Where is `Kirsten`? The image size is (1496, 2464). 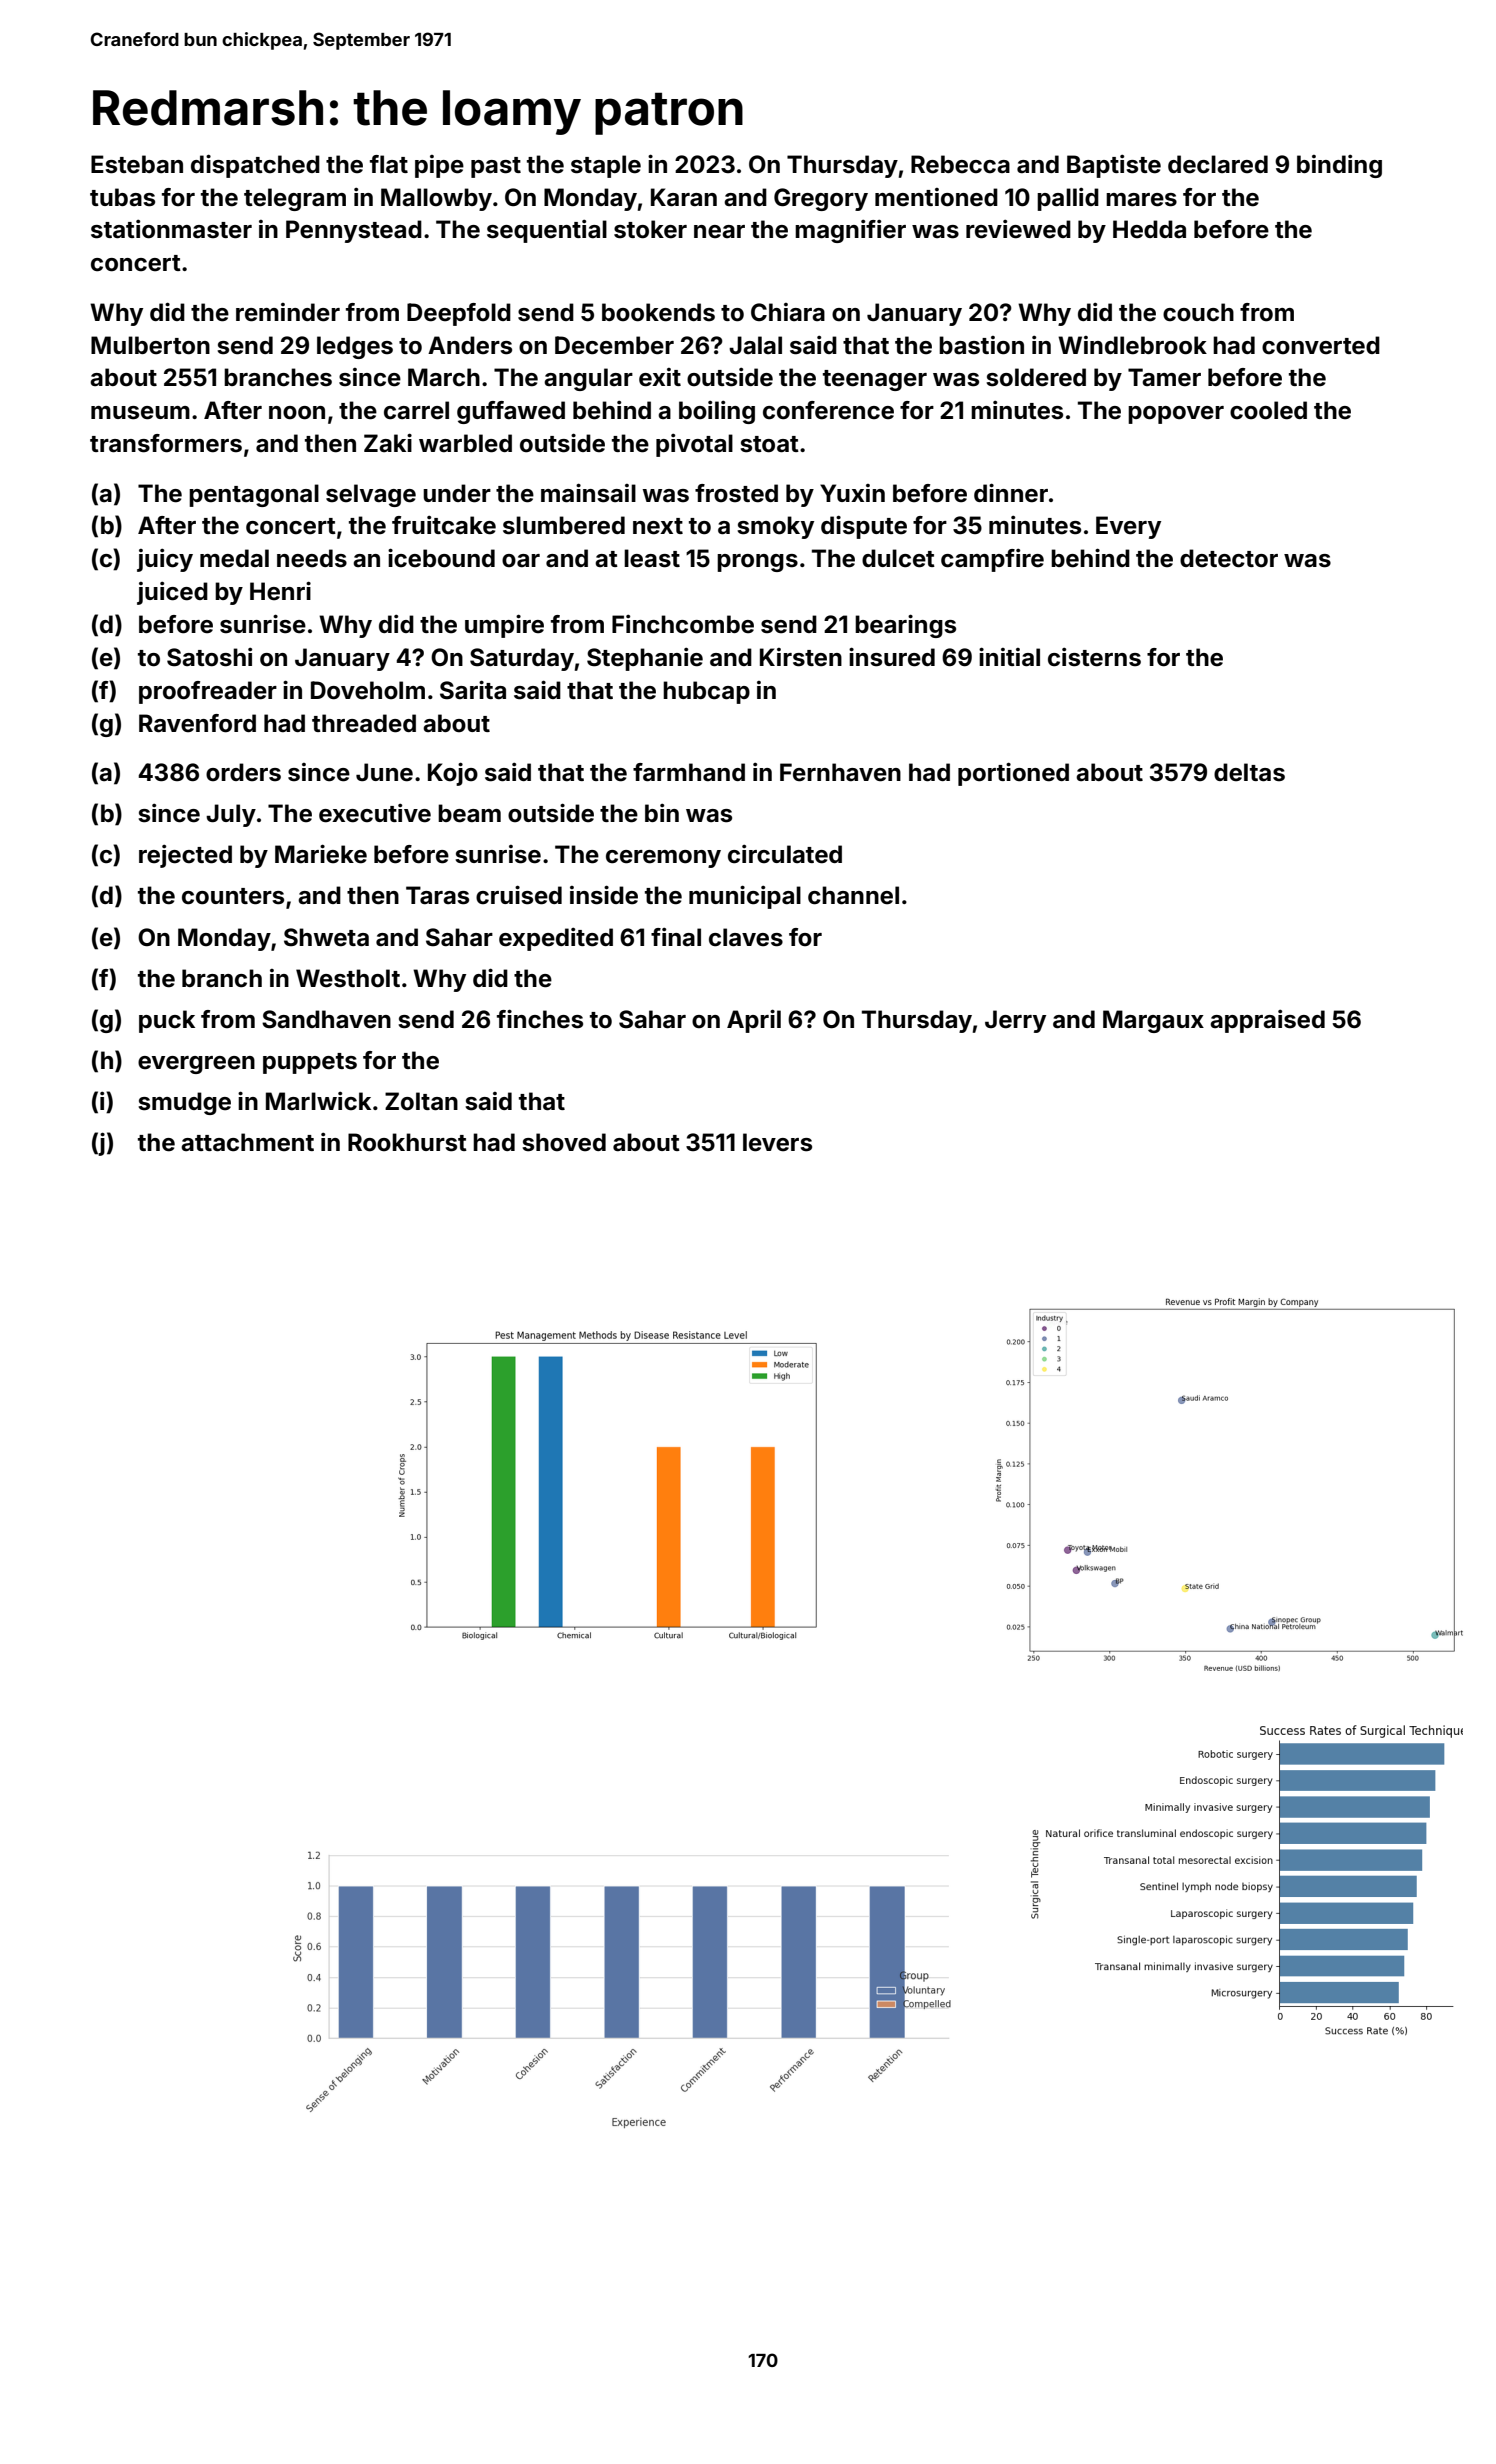 Kirsten is located at coordinates (801, 657).
